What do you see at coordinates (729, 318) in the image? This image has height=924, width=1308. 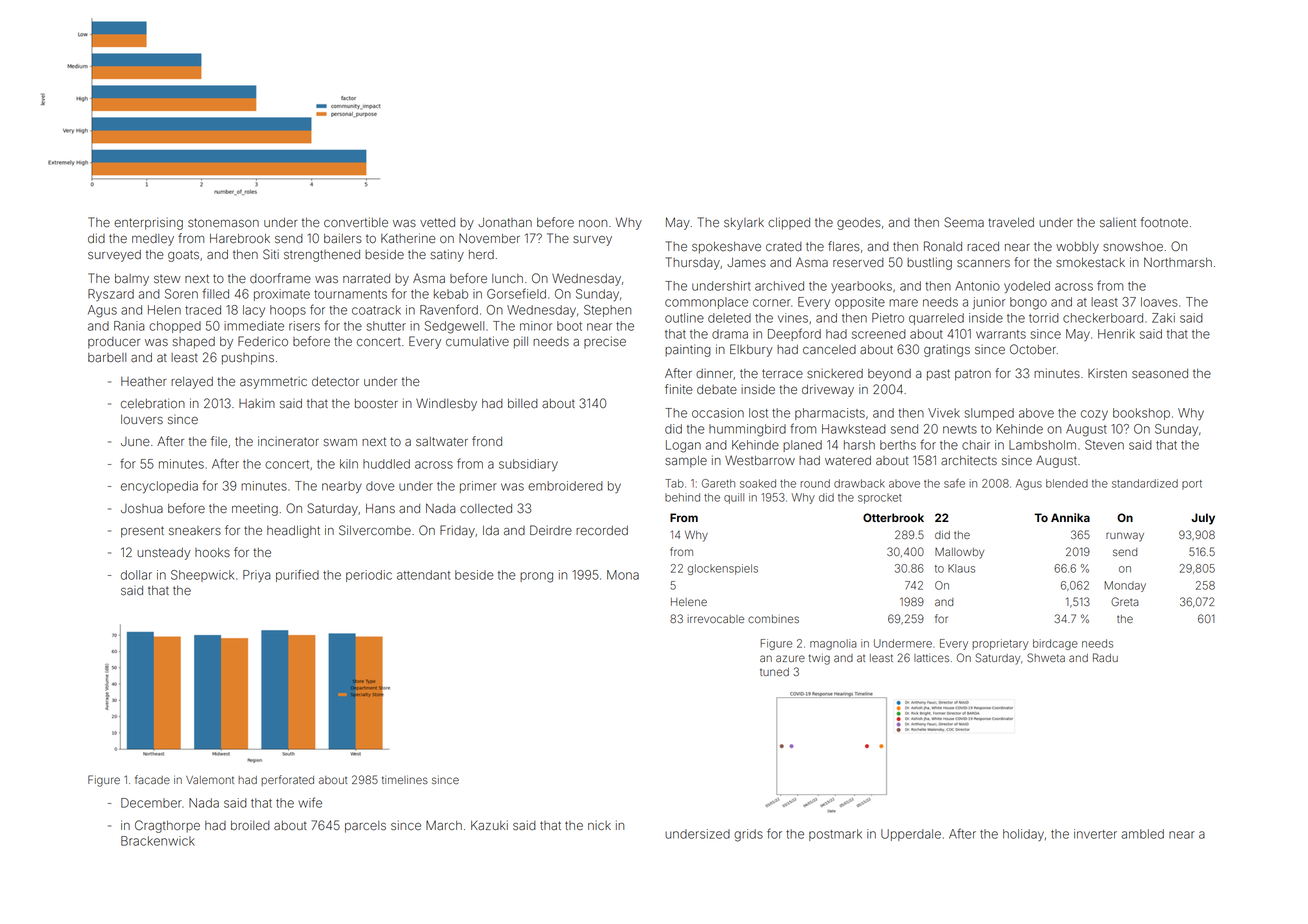 I see `deleted` at bounding box center [729, 318].
